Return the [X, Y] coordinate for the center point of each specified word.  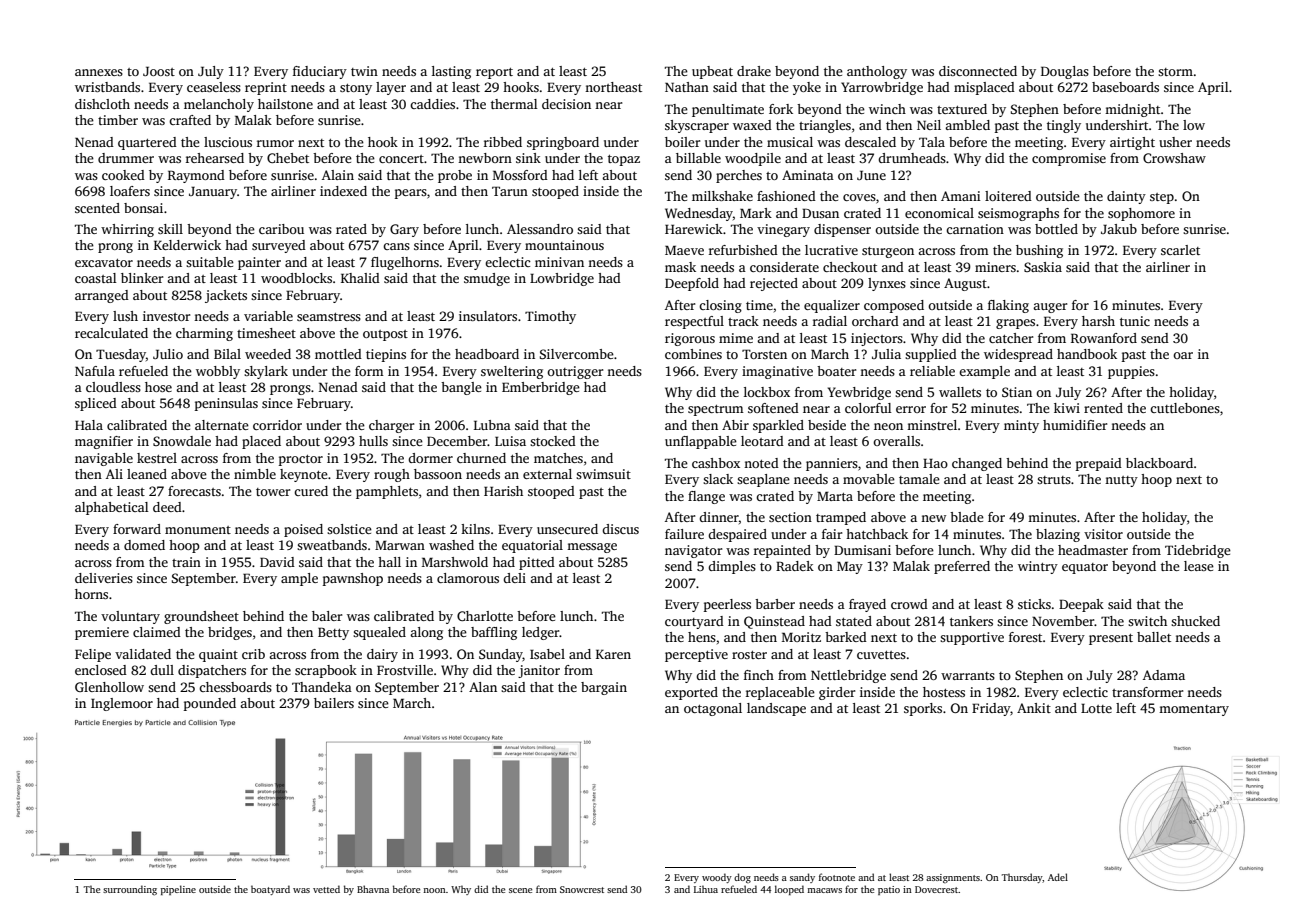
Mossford [520, 175]
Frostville [405, 670]
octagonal [713, 709]
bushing [1039, 251]
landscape [776, 709]
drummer [126, 158]
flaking [1008, 306]
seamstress [329, 317]
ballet [1154, 637]
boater [836, 371]
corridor [277, 425]
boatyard [270, 890]
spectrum [716, 410]
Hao [935, 463]
